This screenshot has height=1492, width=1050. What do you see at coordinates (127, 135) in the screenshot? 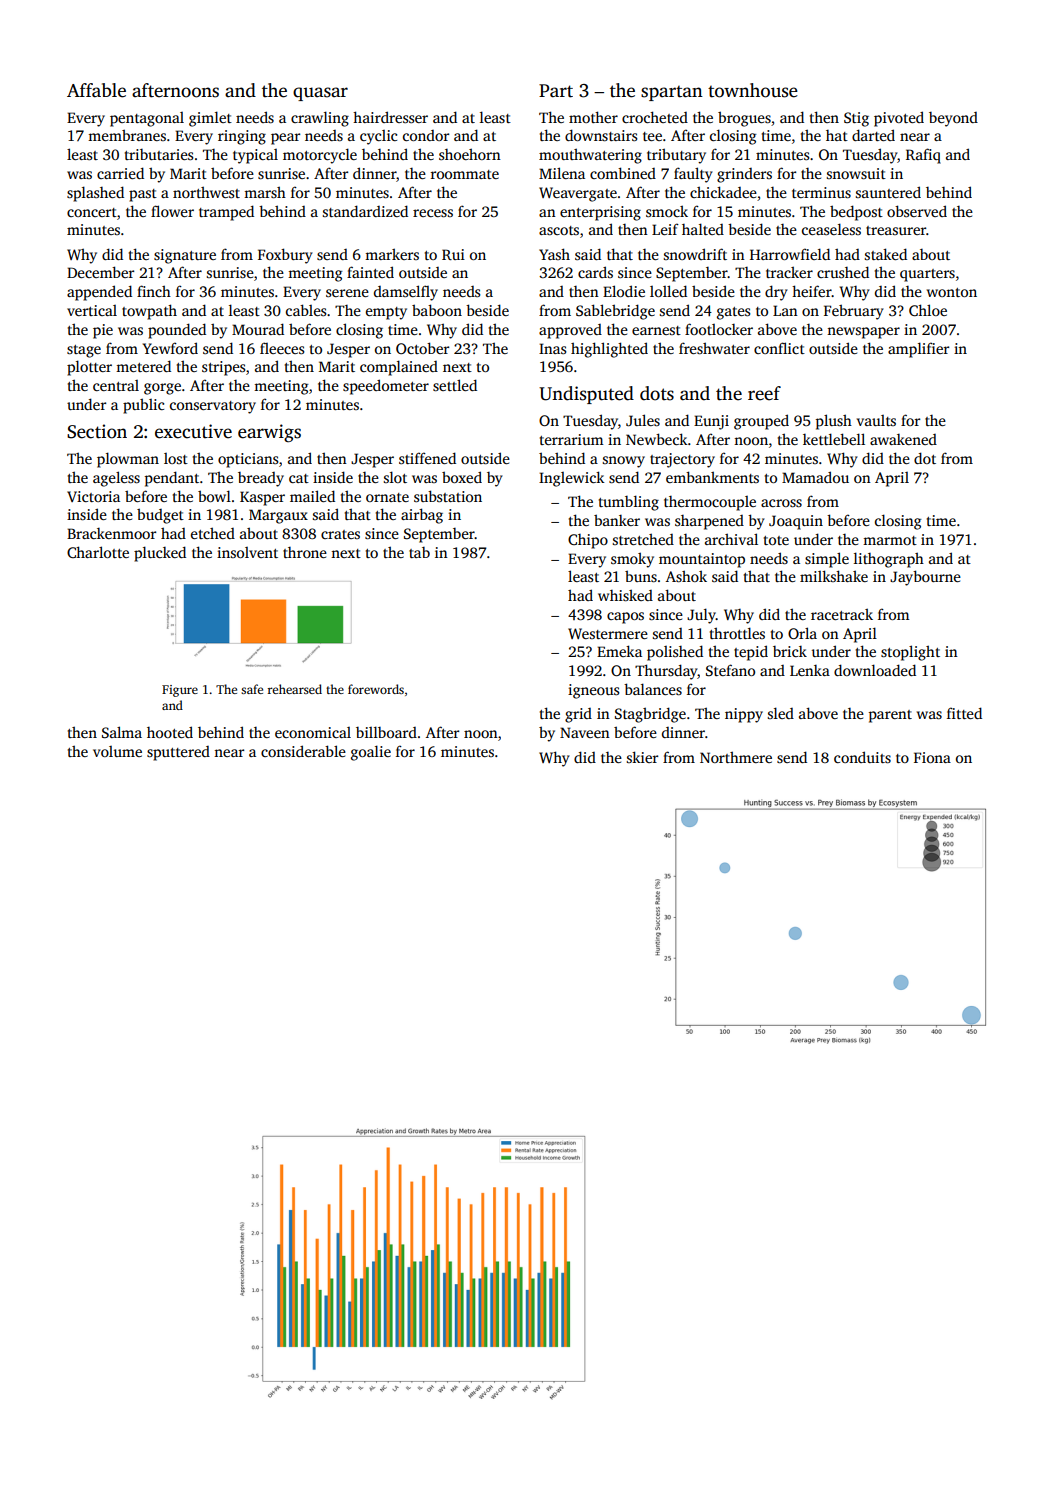
I see `membranes` at bounding box center [127, 135].
